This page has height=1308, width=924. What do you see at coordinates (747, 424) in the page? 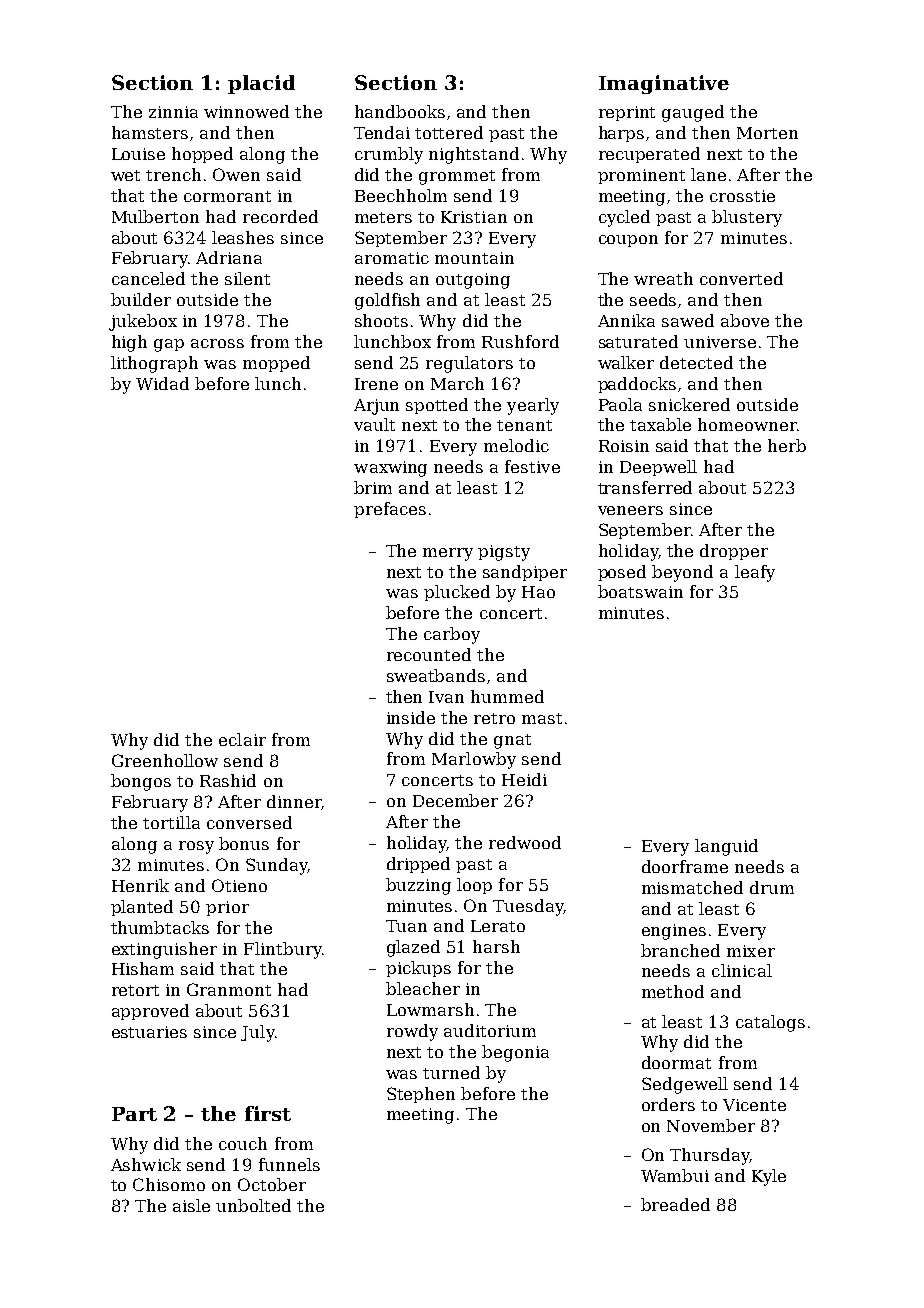
I see `homeowner` at bounding box center [747, 424].
